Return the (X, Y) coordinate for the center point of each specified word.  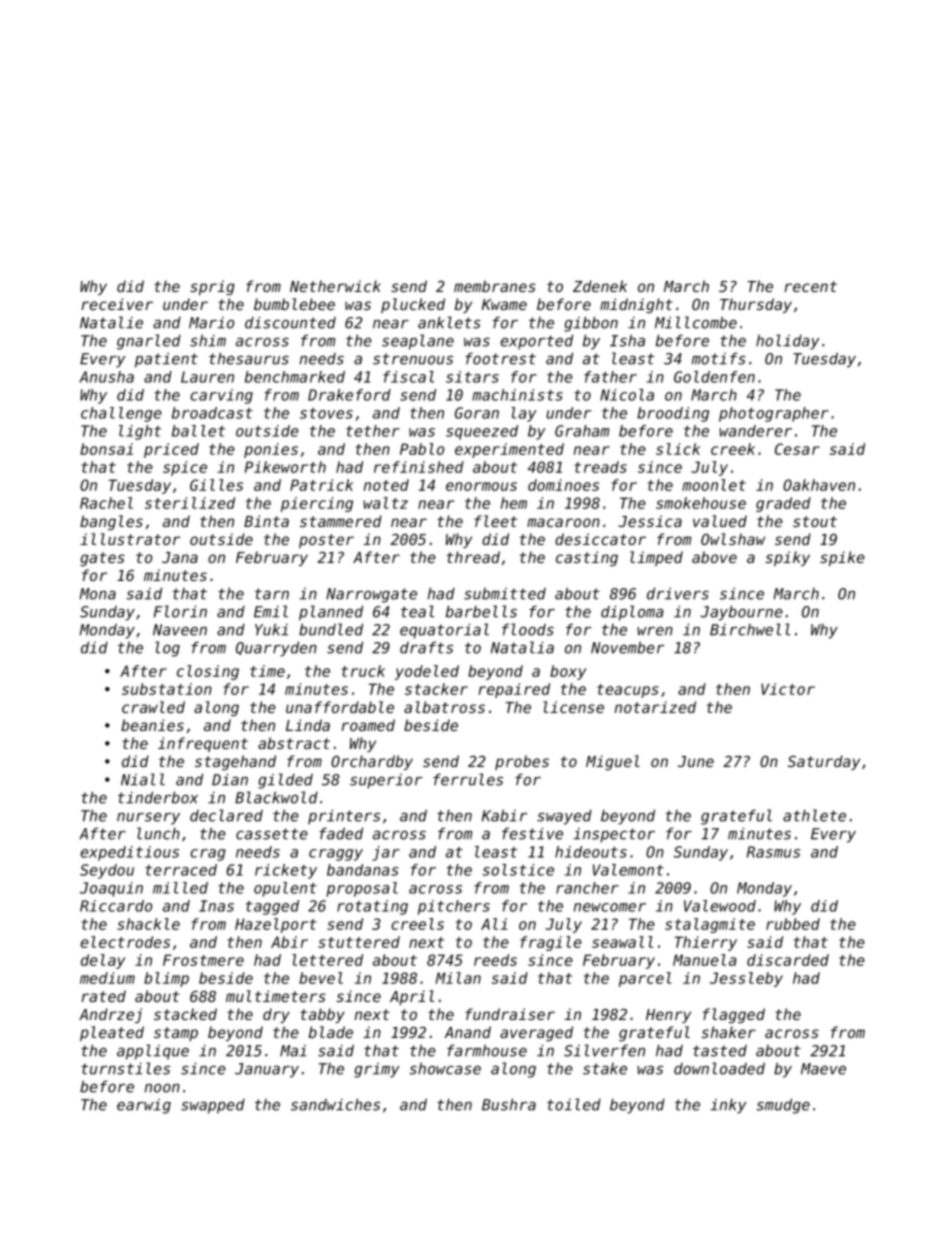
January (267, 1070)
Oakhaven (819, 485)
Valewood (720, 906)
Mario (211, 323)
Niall (143, 779)
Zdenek (600, 286)
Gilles (216, 485)
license (573, 707)
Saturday (824, 762)
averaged (536, 1033)
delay (103, 961)
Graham (582, 431)
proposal (362, 889)
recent (810, 286)
